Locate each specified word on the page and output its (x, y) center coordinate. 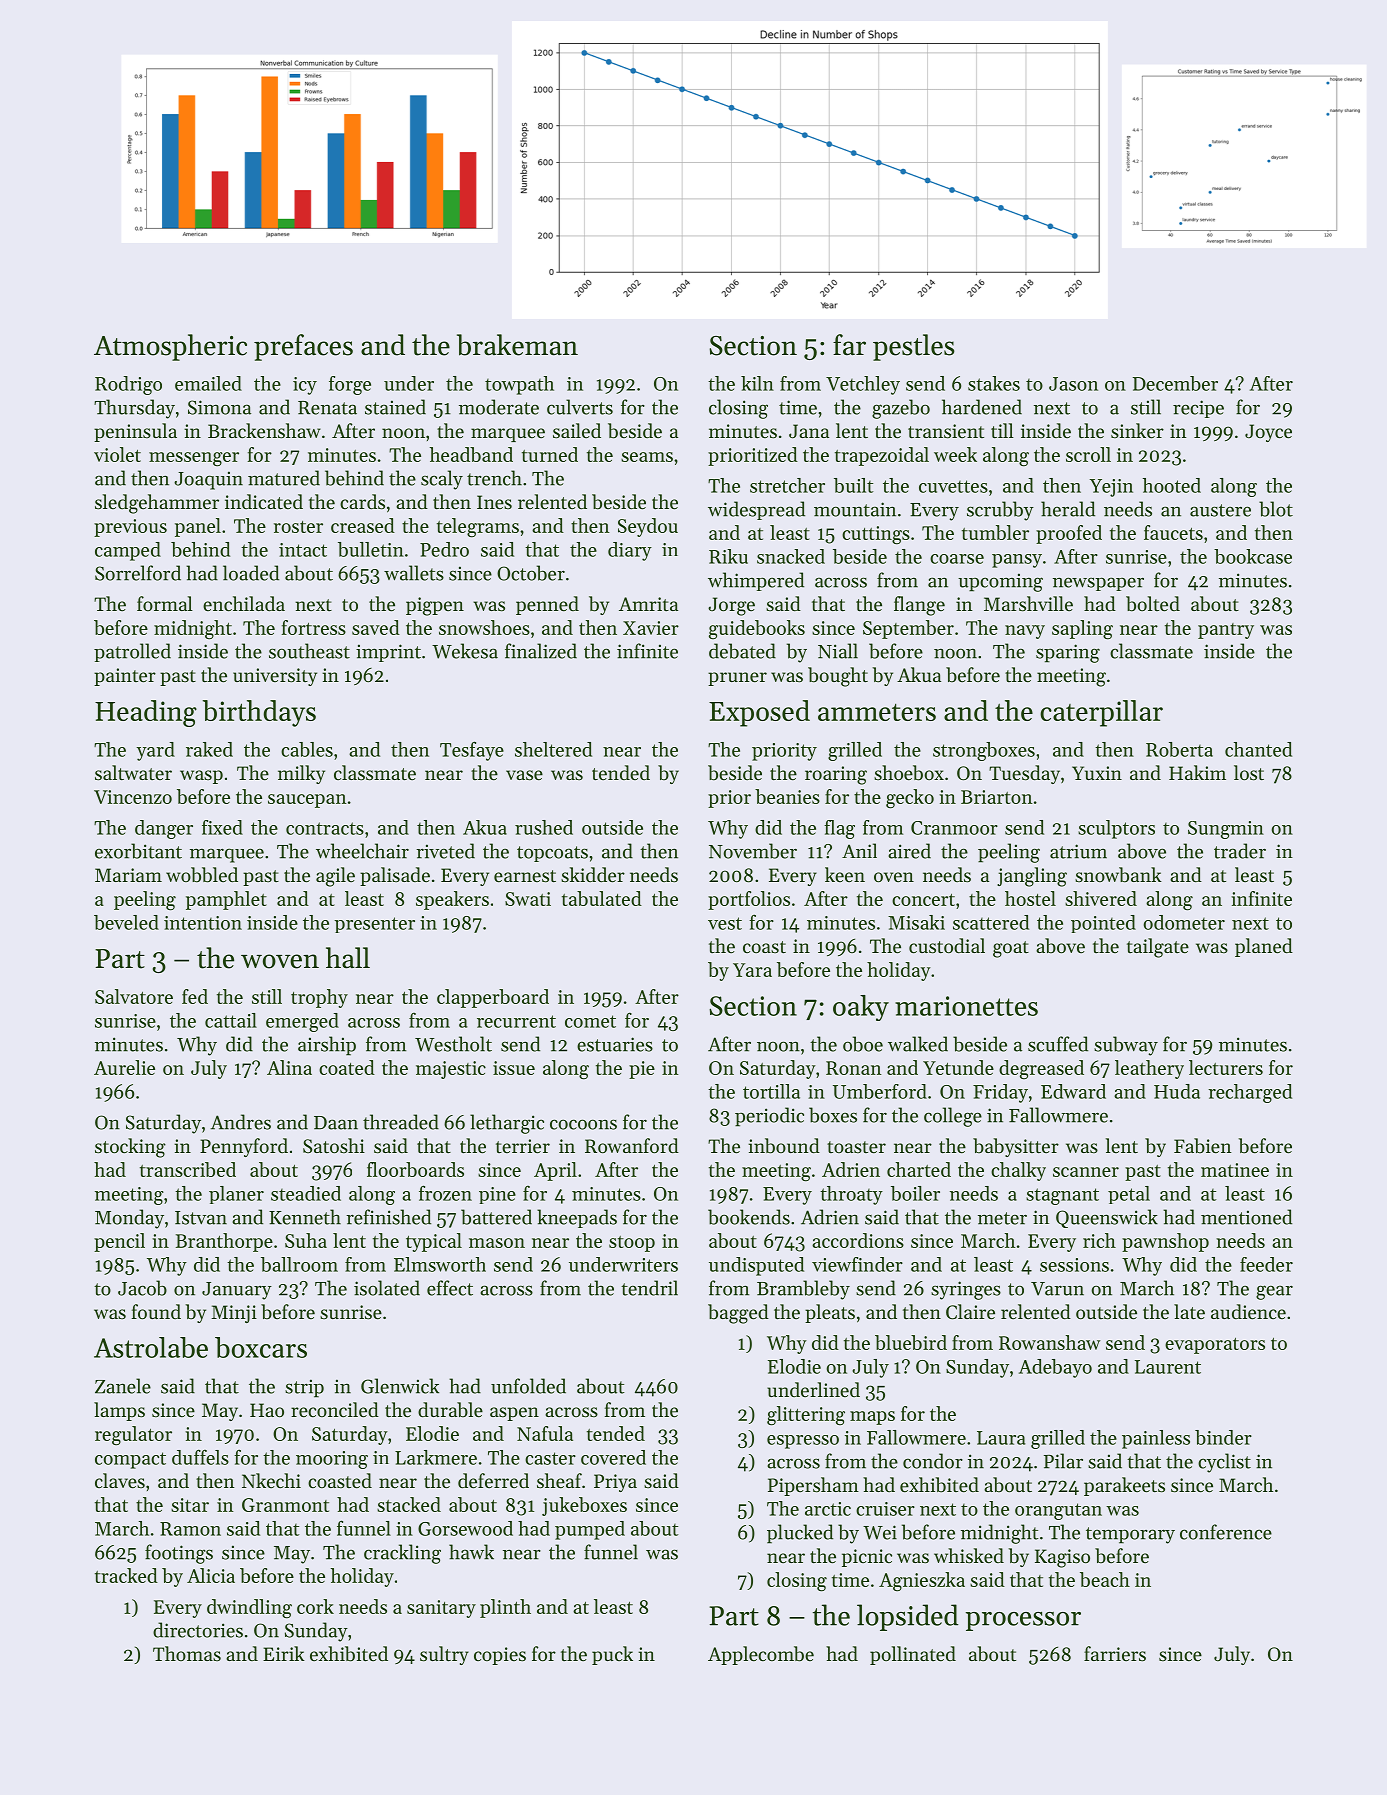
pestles (914, 347)
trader (1240, 851)
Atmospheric (170, 347)
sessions (1074, 1265)
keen (845, 874)
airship (327, 1046)
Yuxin (1097, 773)
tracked (126, 1575)
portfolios (749, 900)
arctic (828, 1509)
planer (236, 1195)
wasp (201, 777)
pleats (830, 1313)
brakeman (517, 345)
